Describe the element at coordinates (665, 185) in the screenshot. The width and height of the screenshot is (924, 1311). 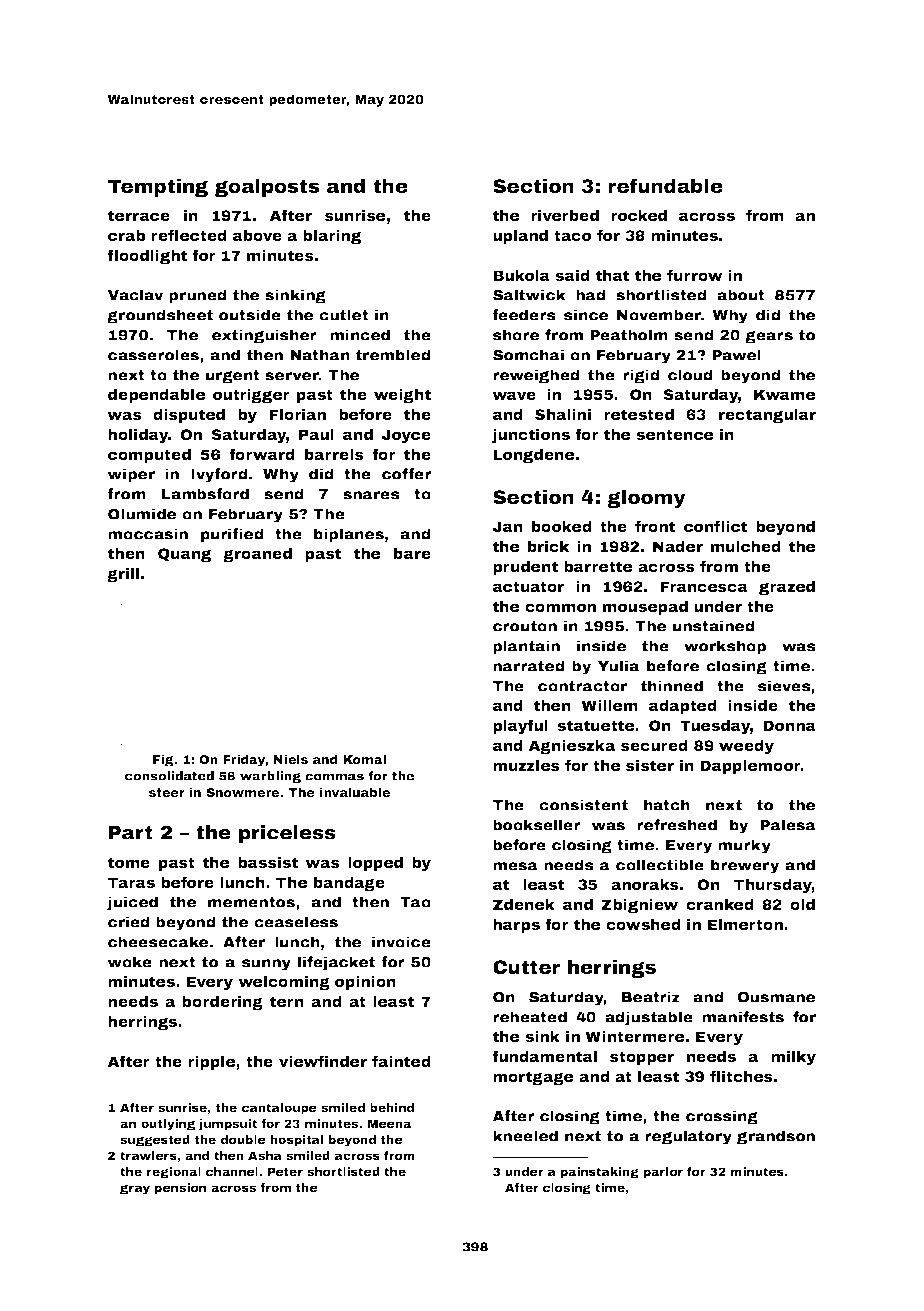
I see `refundable` at that location.
